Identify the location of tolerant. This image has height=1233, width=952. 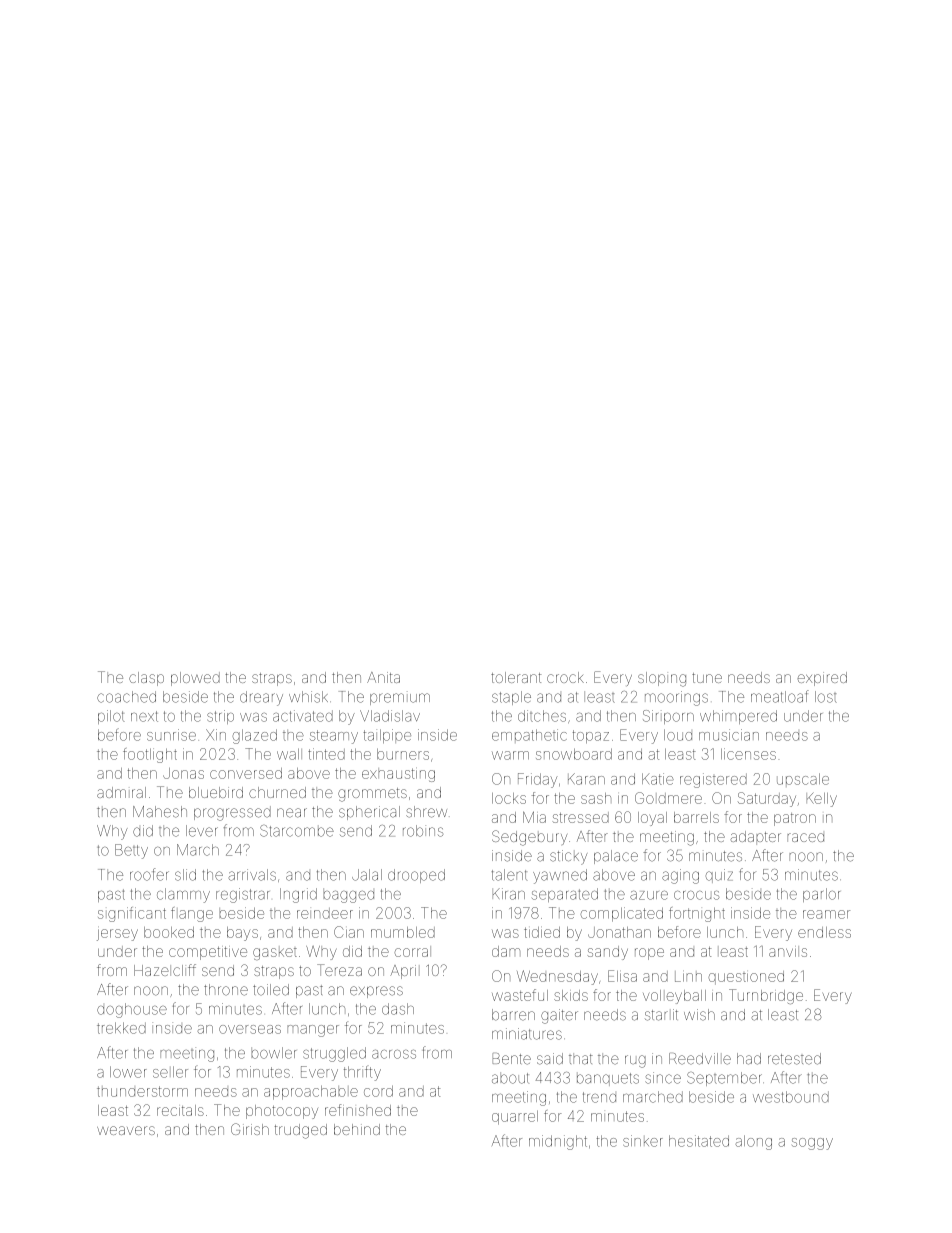
(516, 677).
